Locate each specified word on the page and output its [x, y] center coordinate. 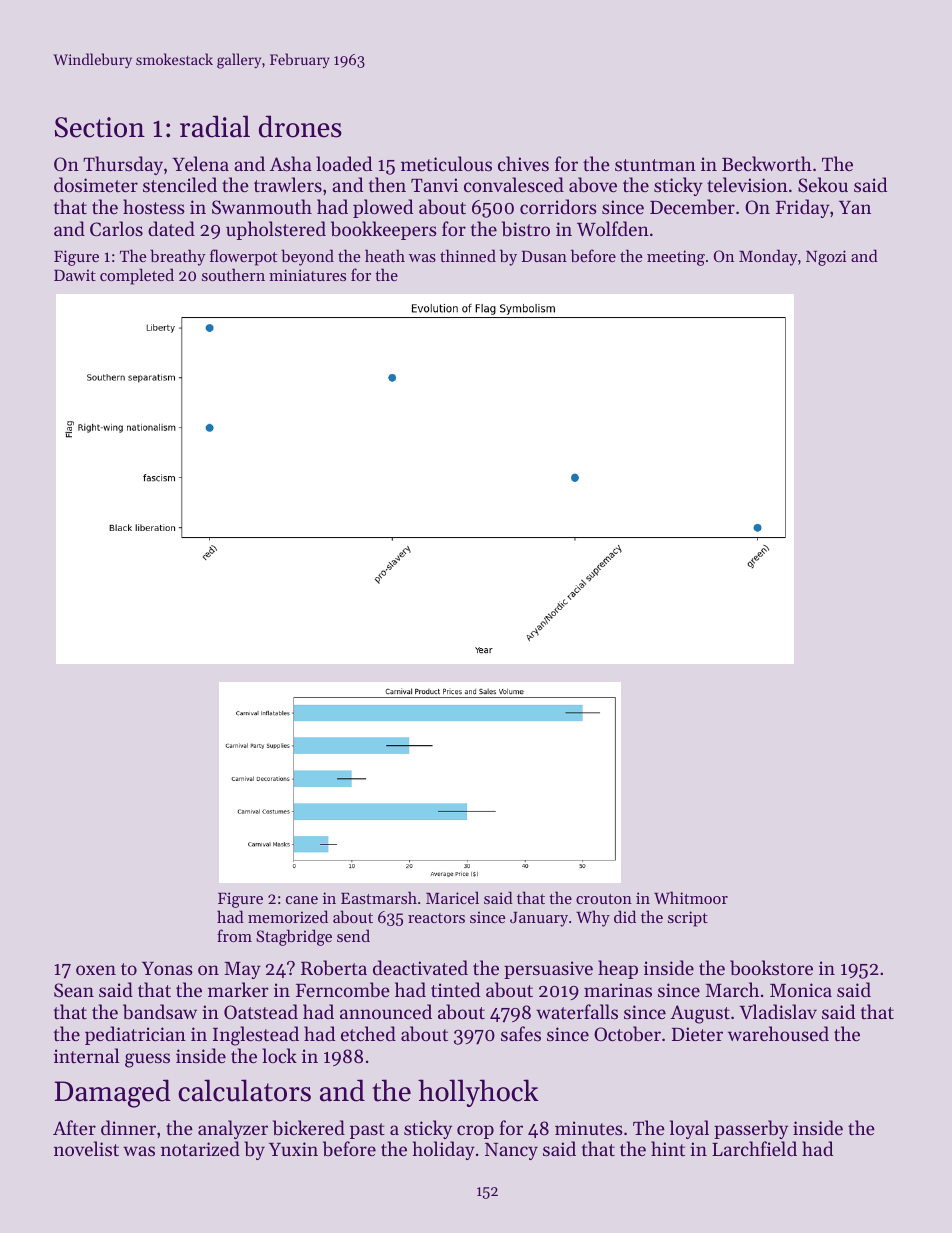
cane [302, 900]
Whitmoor [691, 897]
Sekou [823, 185]
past [367, 1131]
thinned [468, 255]
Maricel [452, 897]
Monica [801, 990]
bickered [309, 1128]
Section [100, 127]
